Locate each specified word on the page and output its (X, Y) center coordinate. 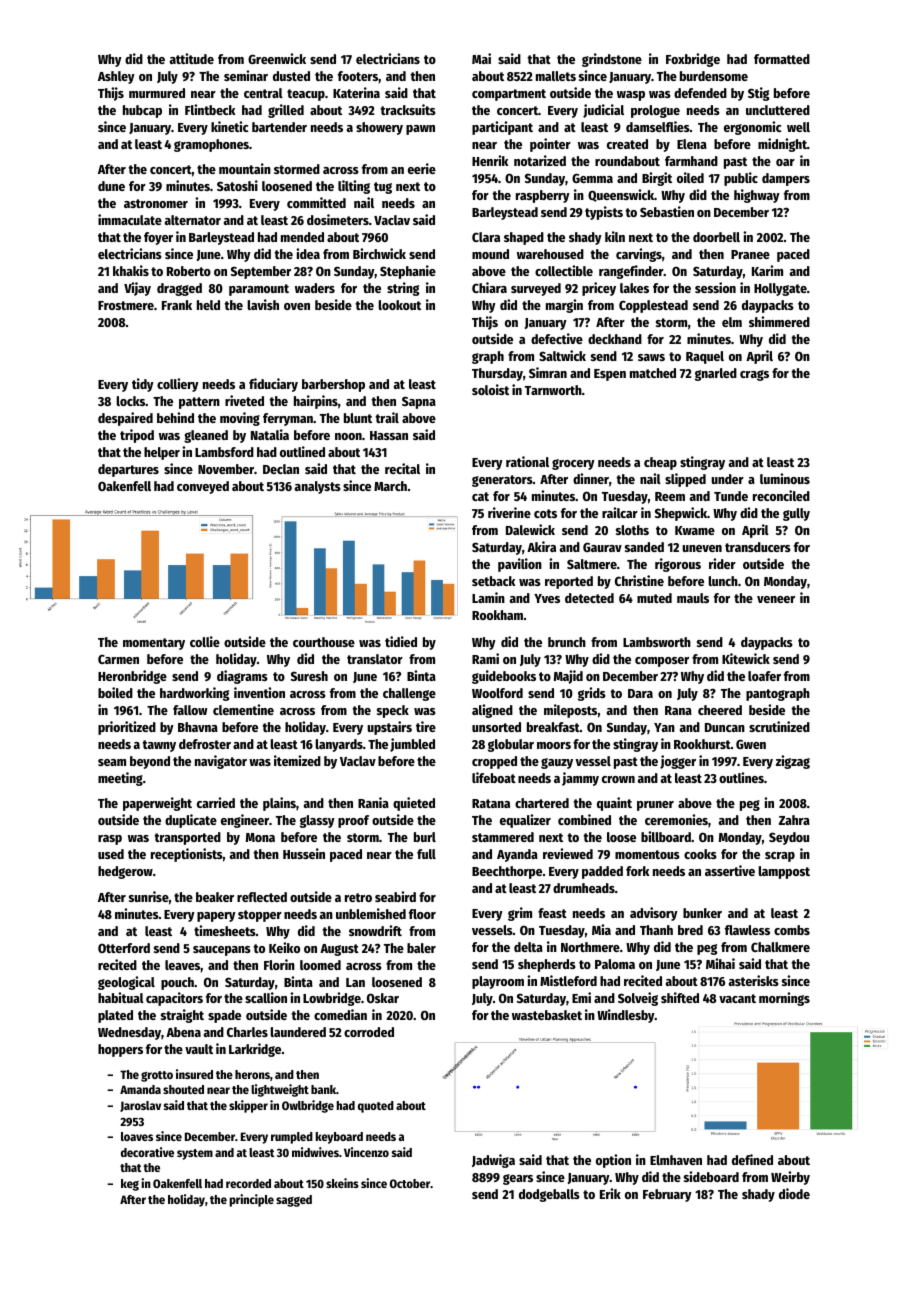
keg (130, 1185)
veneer (776, 599)
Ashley (116, 77)
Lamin (488, 597)
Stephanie (408, 272)
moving (240, 419)
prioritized (127, 728)
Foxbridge (693, 60)
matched (653, 373)
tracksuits (408, 109)
